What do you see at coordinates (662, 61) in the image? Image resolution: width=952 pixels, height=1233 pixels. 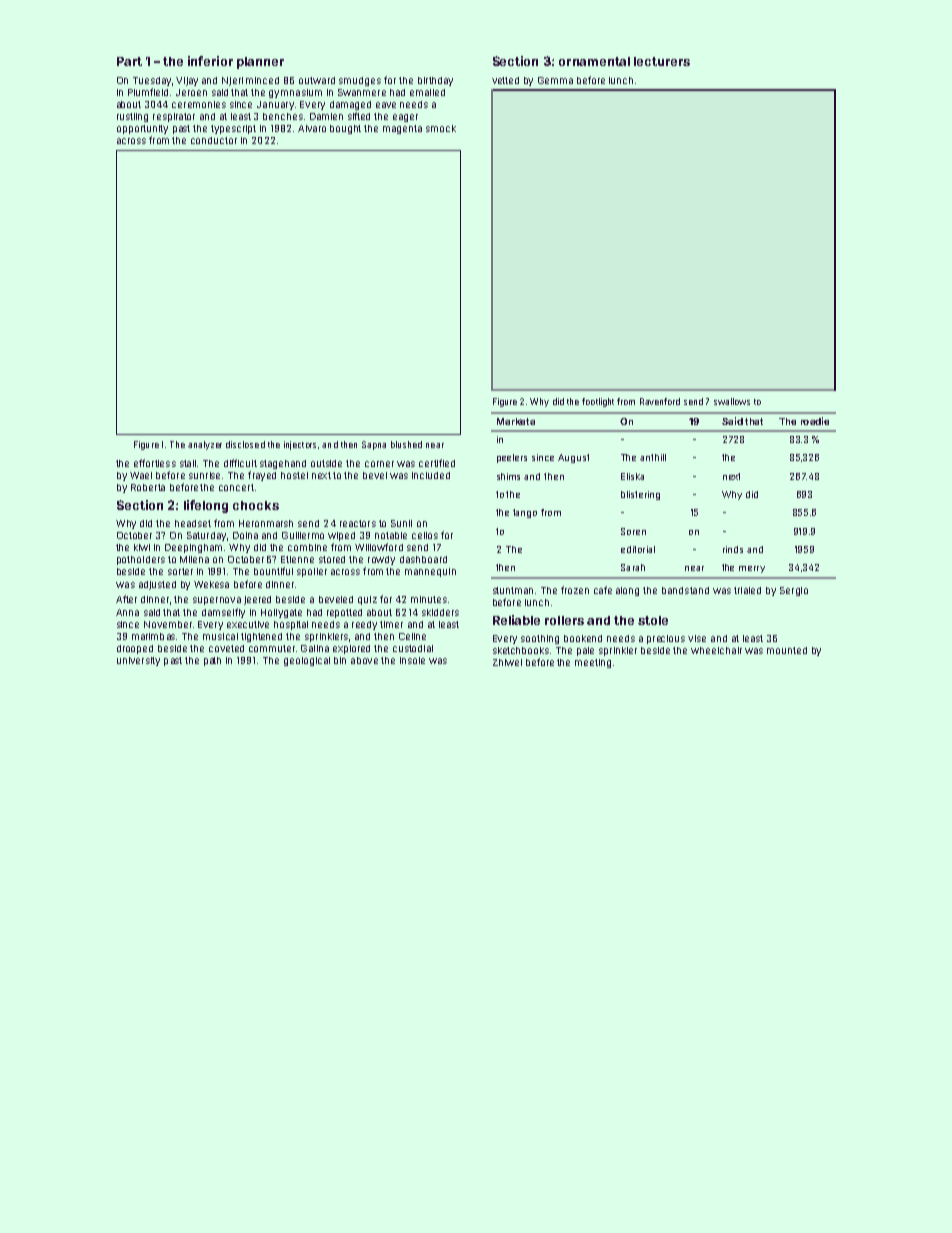 I see `lecturers` at bounding box center [662, 61].
